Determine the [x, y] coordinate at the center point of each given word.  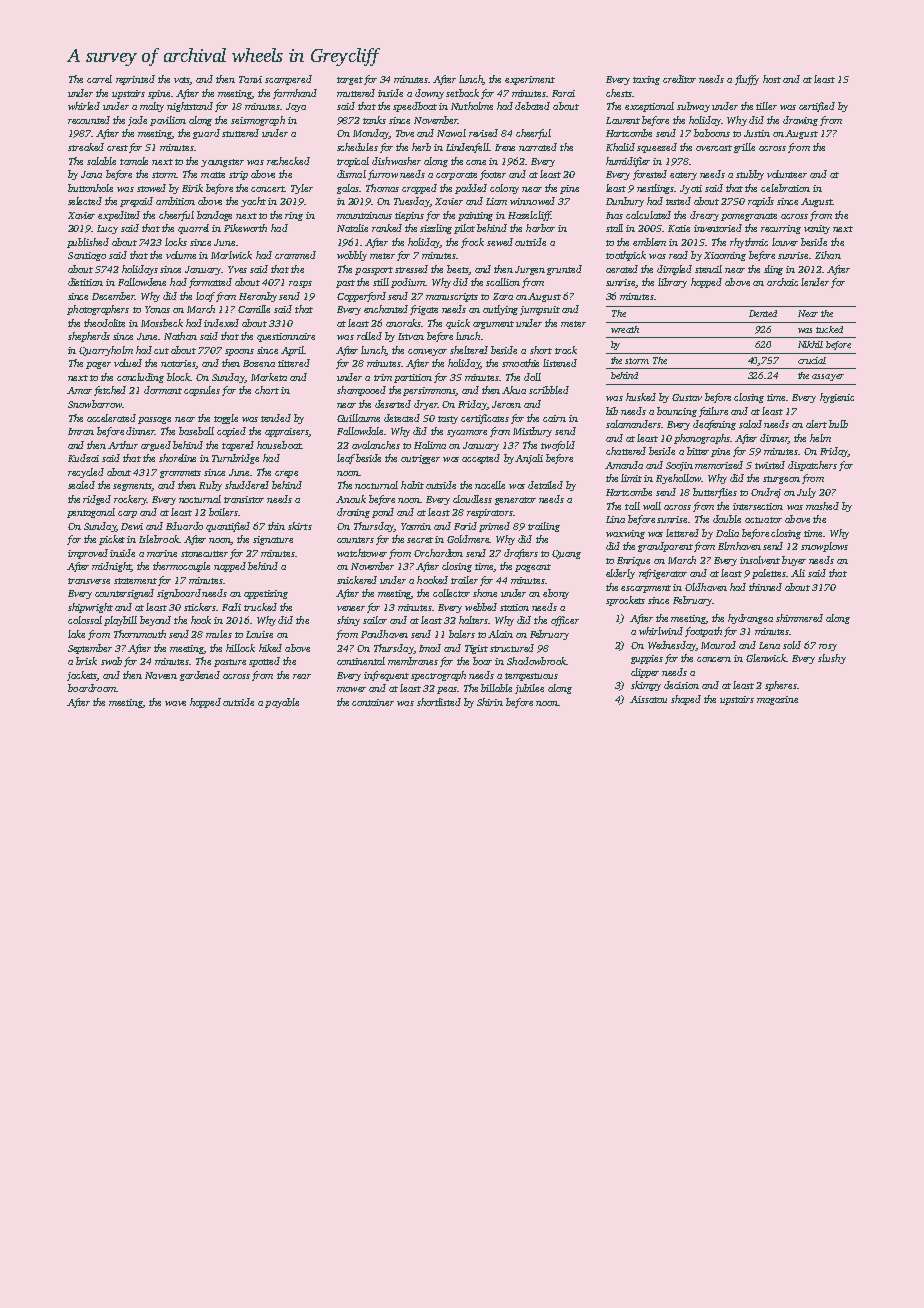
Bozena [259, 363]
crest [117, 148]
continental [361, 661]
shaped [686, 700]
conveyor [427, 352]
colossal [85, 620]
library [672, 283]
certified [817, 107]
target [350, 81]
